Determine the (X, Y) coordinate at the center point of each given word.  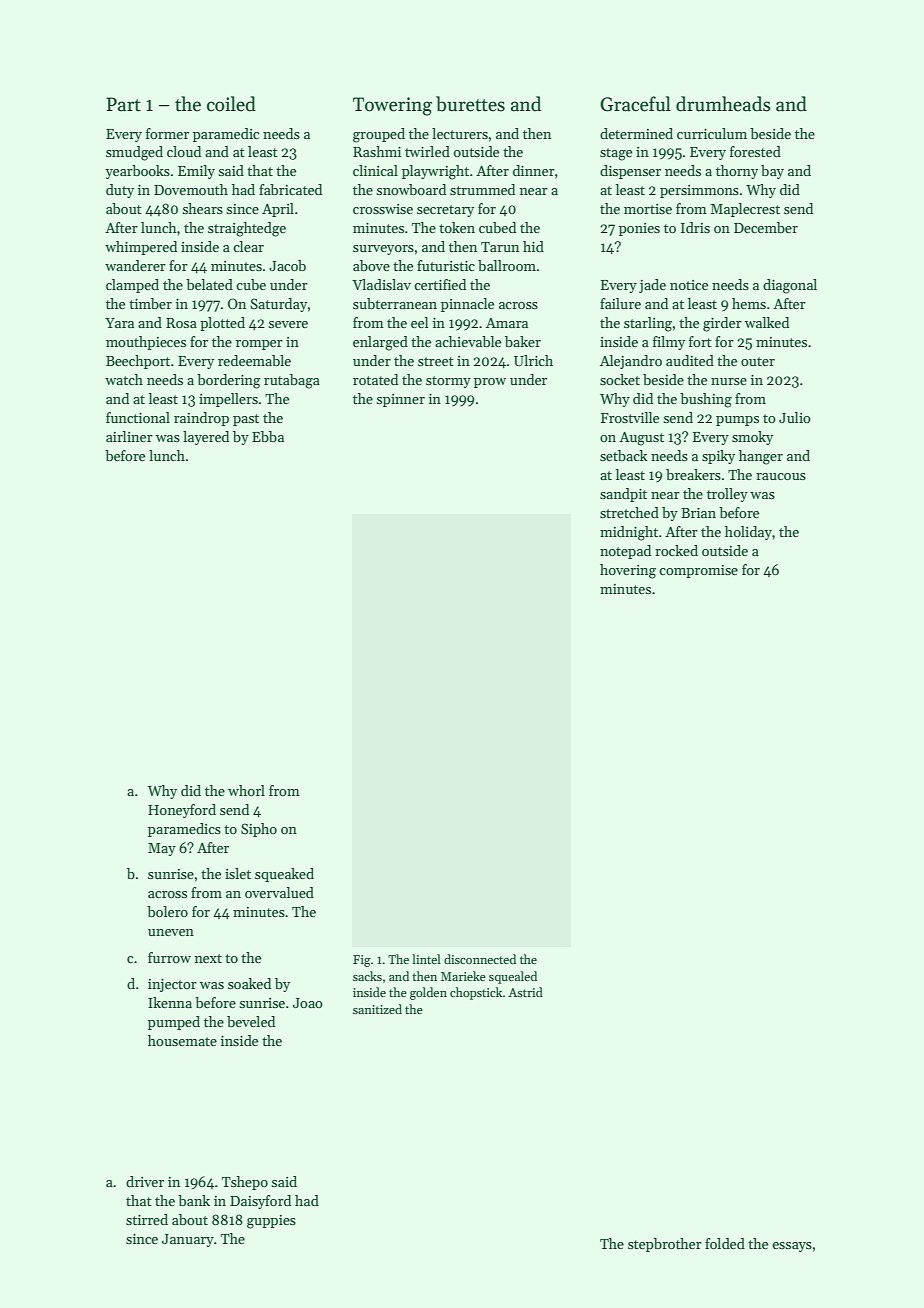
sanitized (377, 1009)
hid (533, 246)
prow (490, 383)
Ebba (268, 436)
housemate (182, 1040)
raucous (781, 476)
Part (123, 104)
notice (689, 285)
